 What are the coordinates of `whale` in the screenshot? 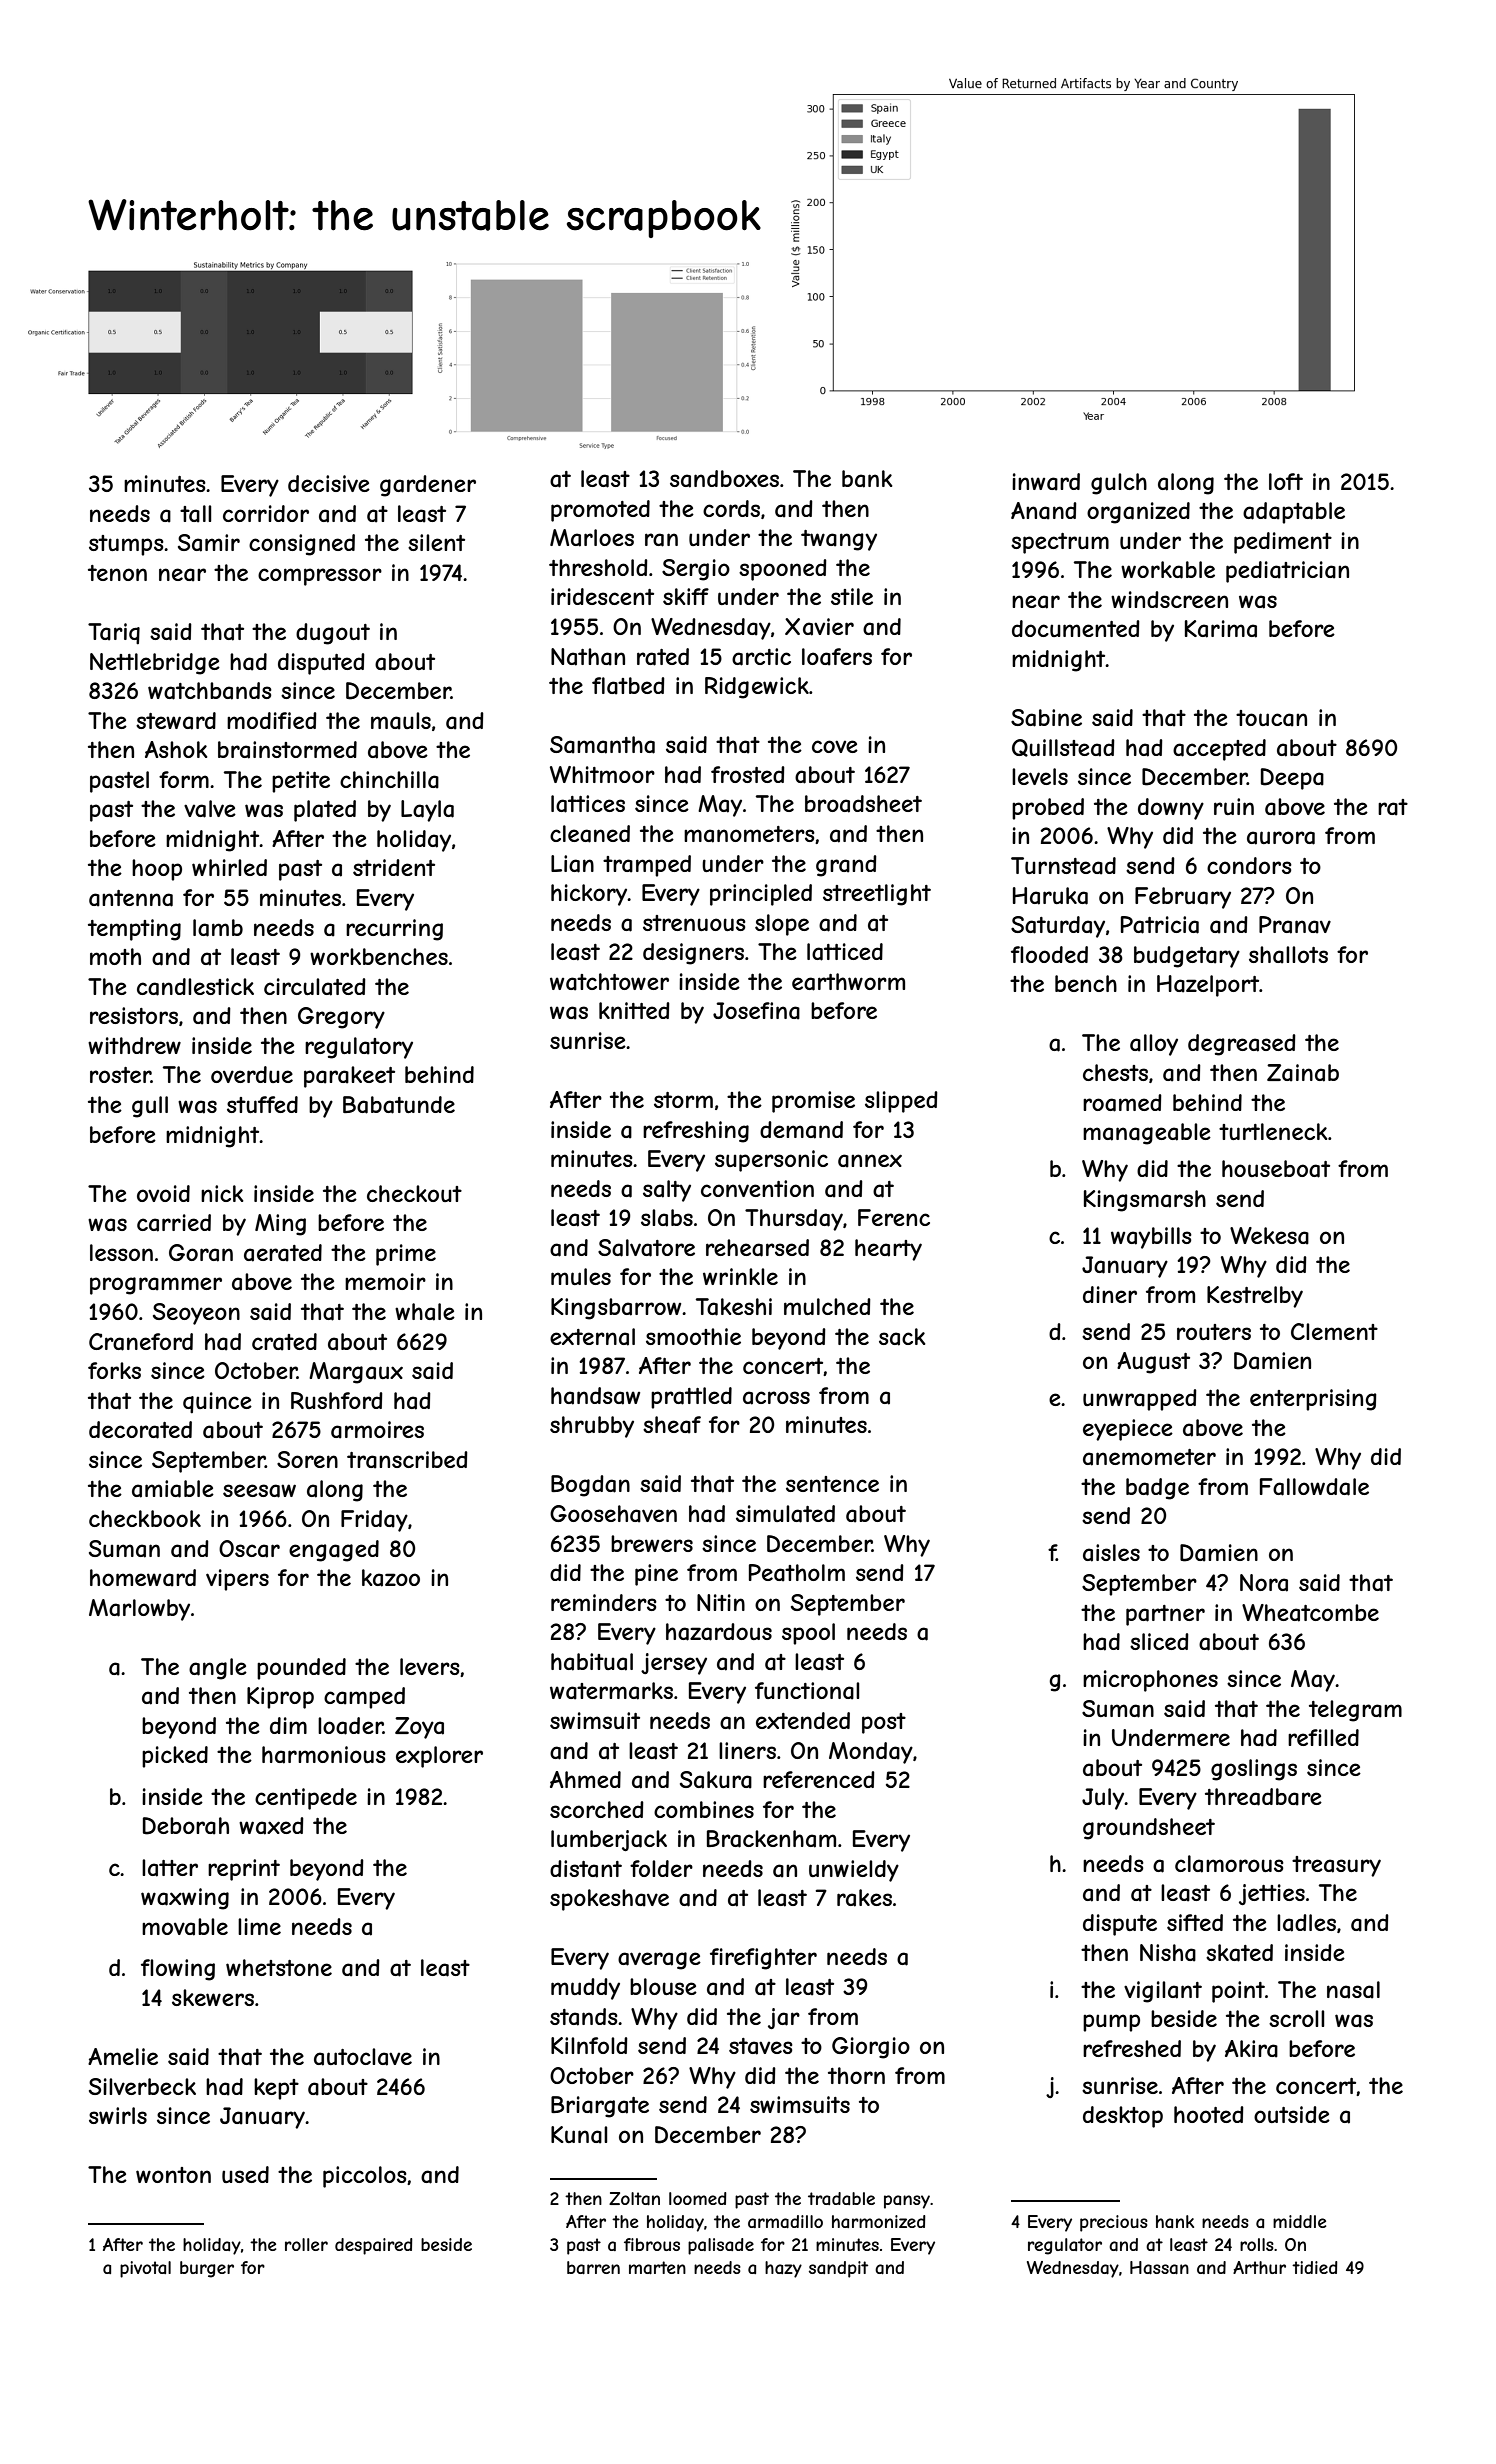 It's located at (425, 1312).
